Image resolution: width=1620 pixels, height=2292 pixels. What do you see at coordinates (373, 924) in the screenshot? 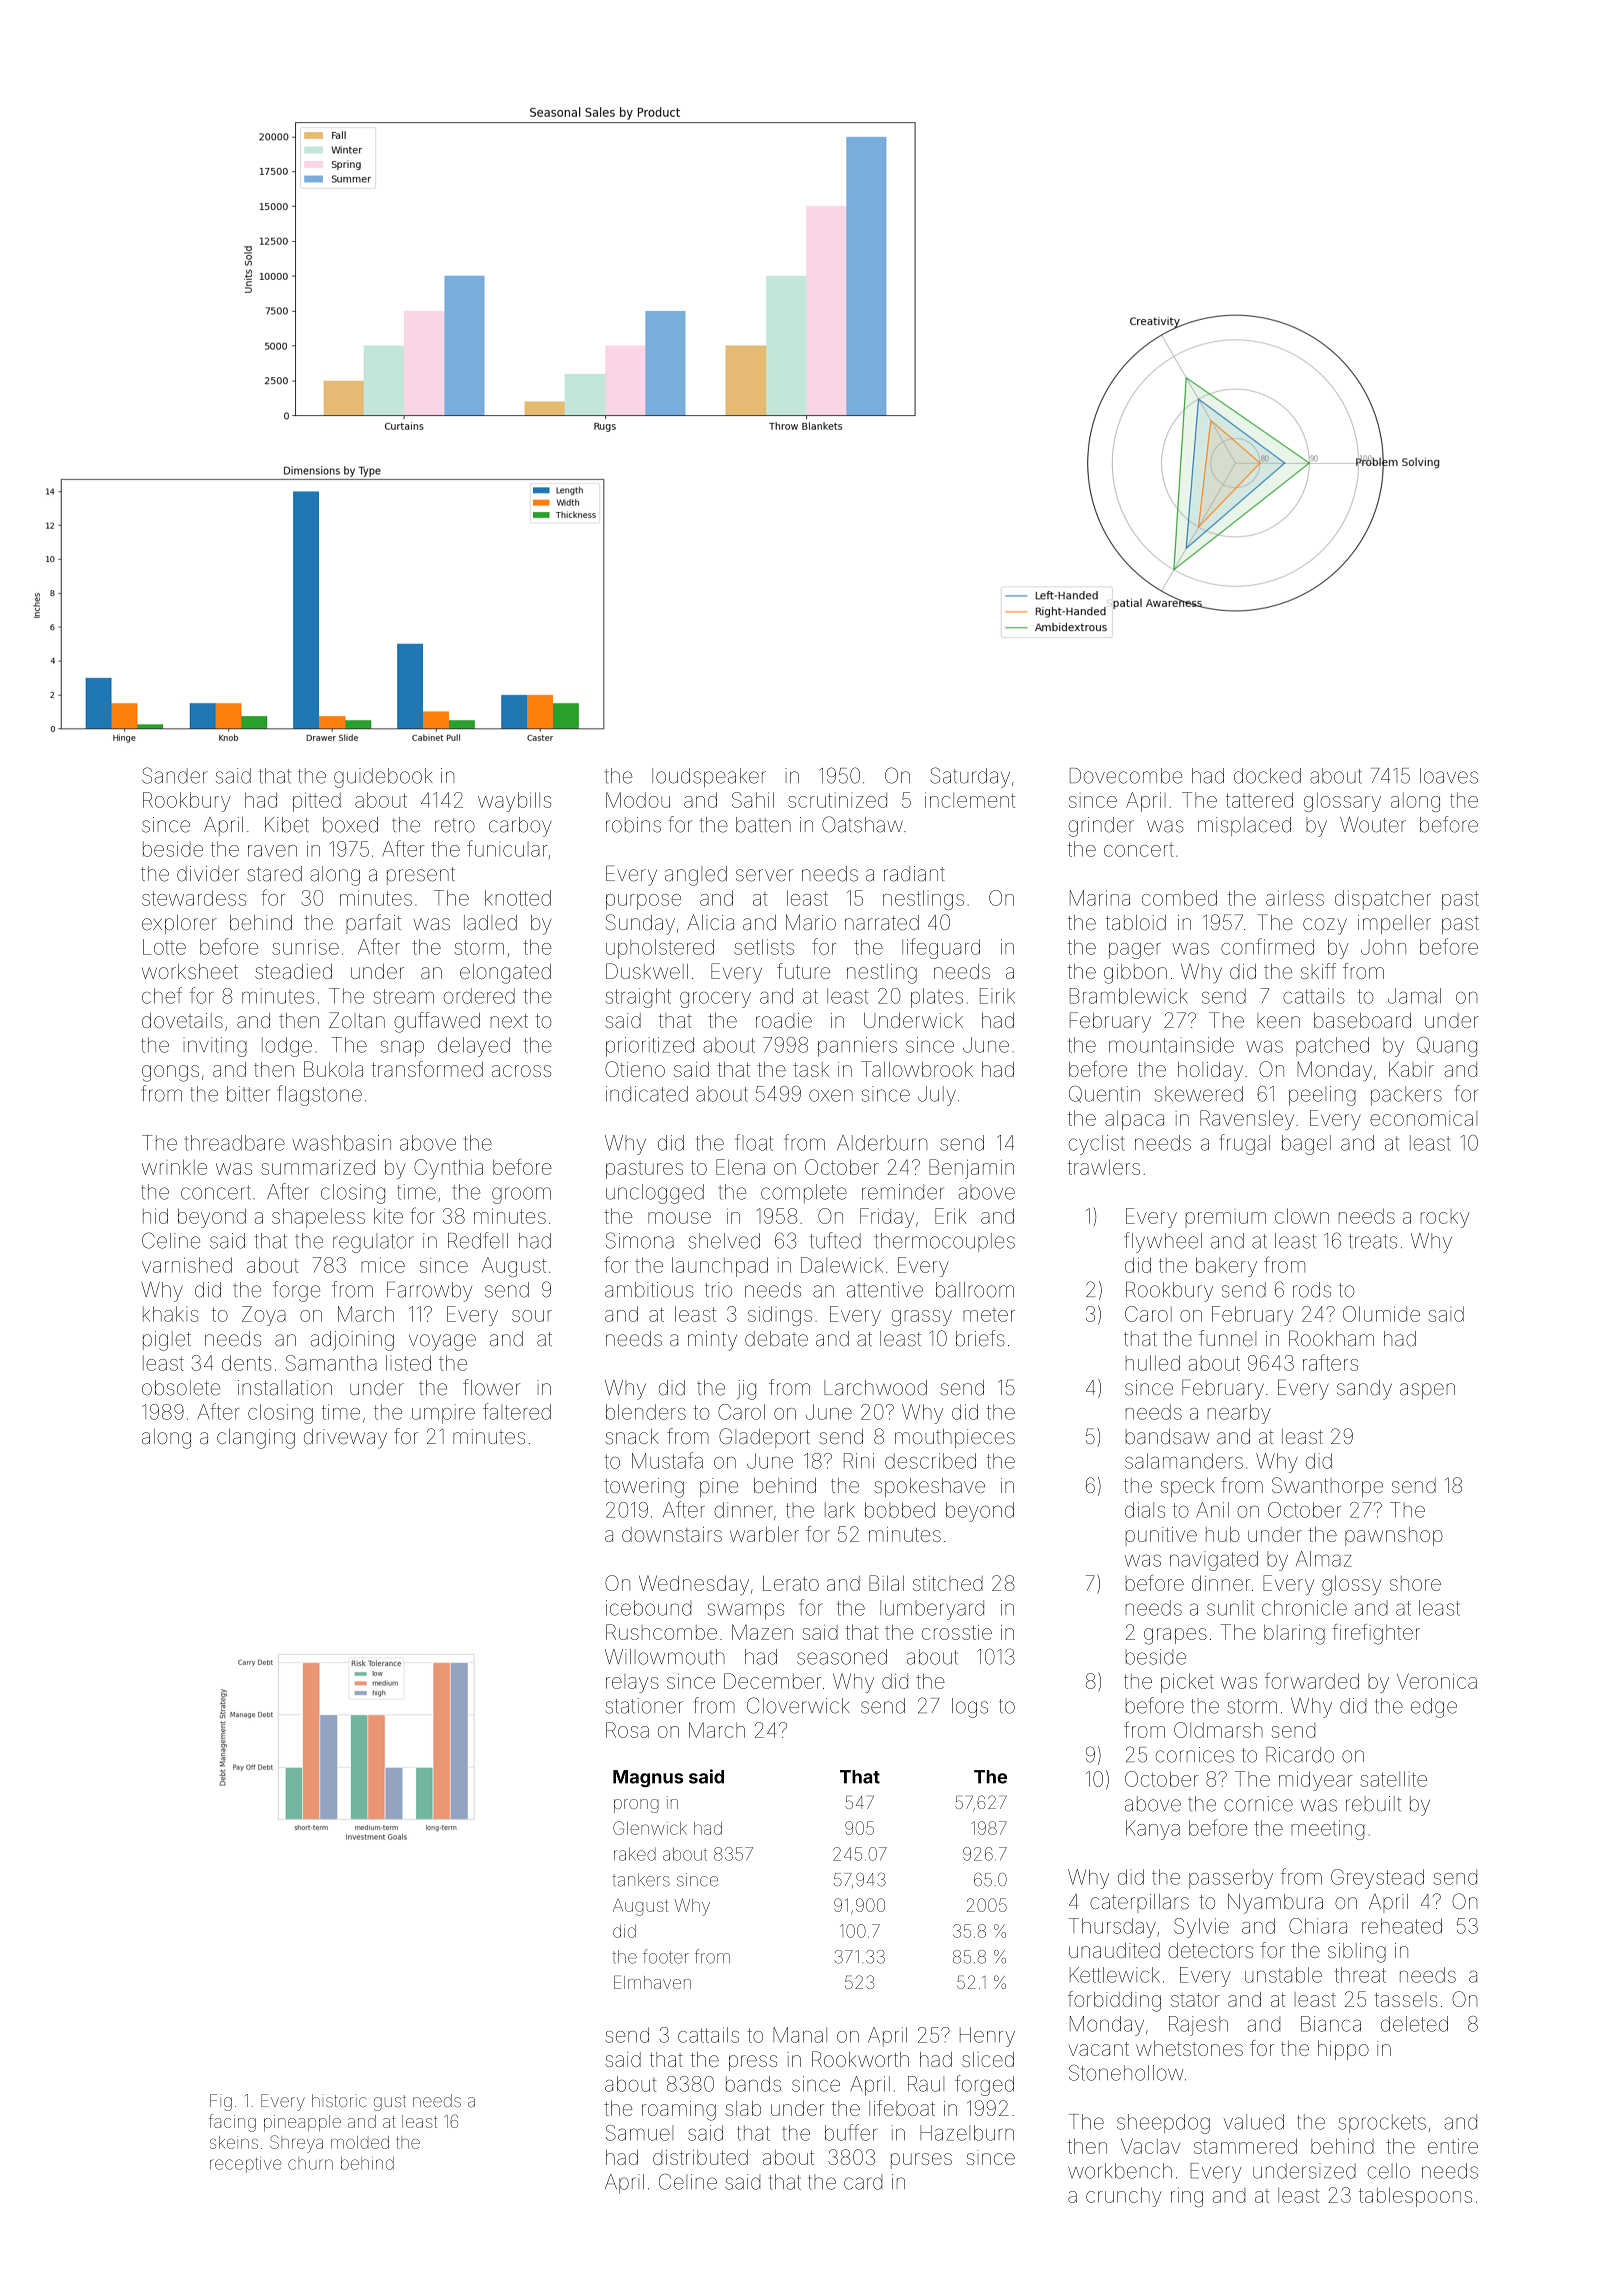
I see `parfait` at bounding box center [373, 924].
